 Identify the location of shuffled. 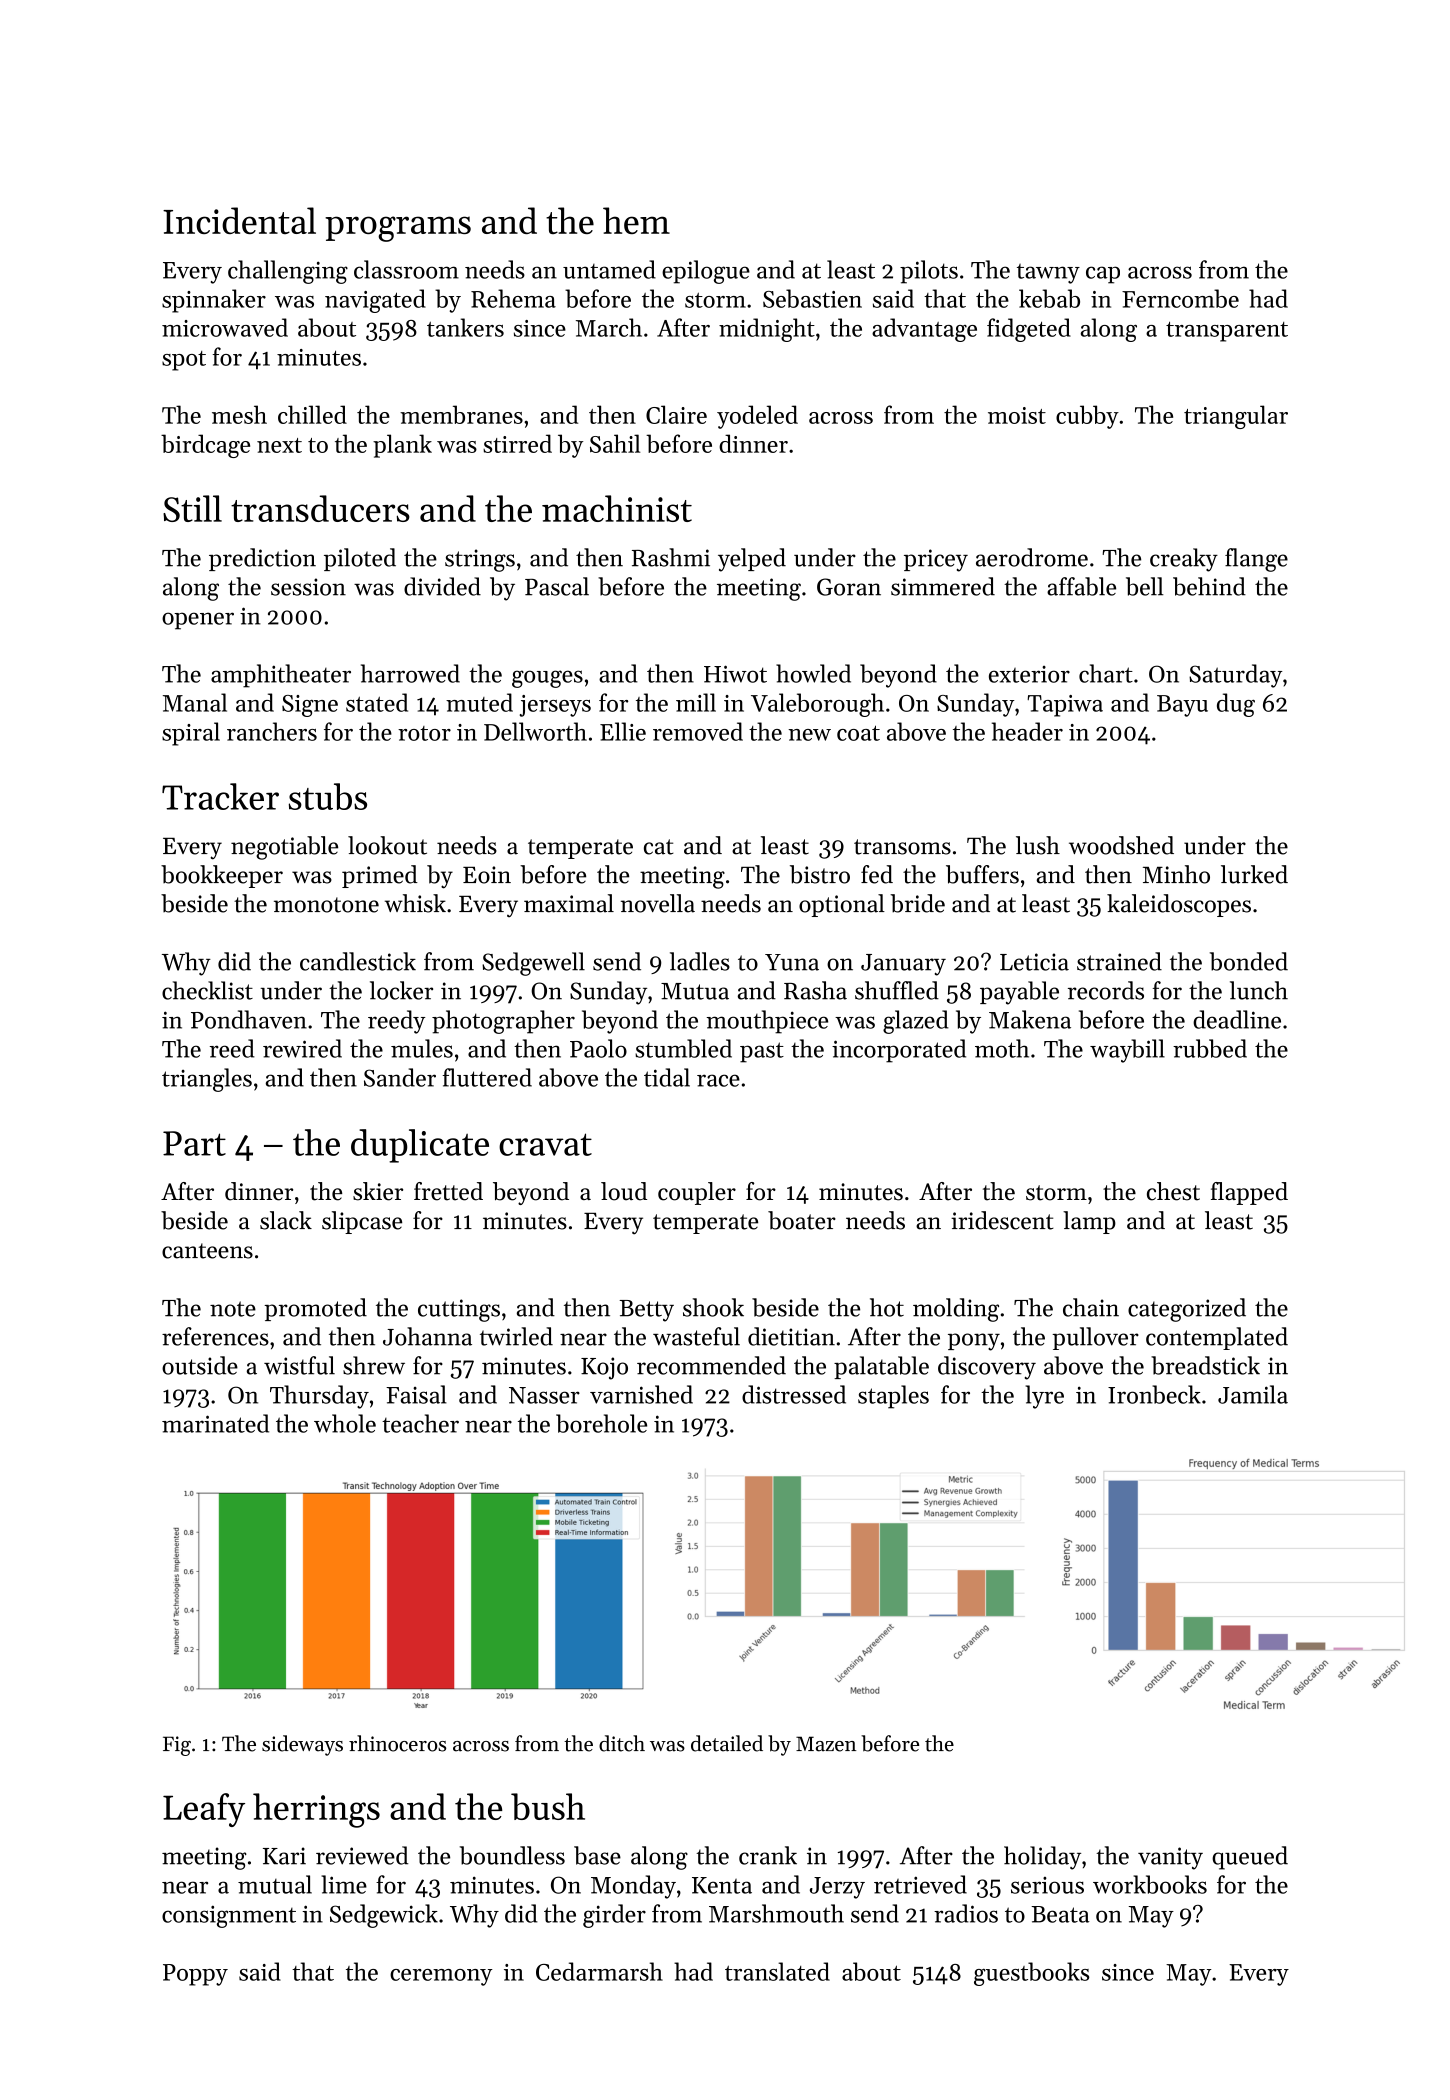
(897, 990).
